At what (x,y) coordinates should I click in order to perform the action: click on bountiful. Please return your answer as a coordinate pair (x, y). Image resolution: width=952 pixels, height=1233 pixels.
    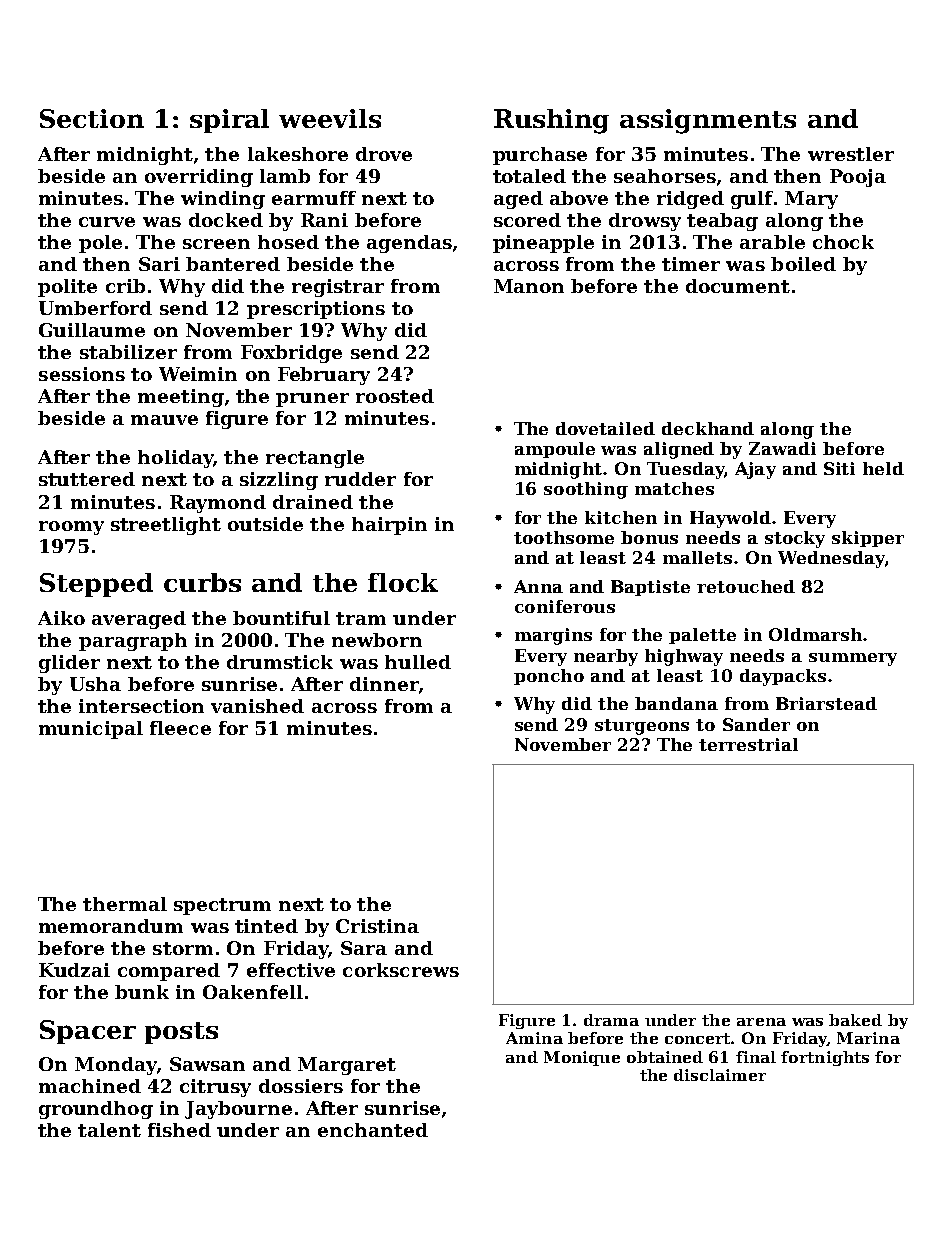
    Looking at the image, I should click on (281, 618).
